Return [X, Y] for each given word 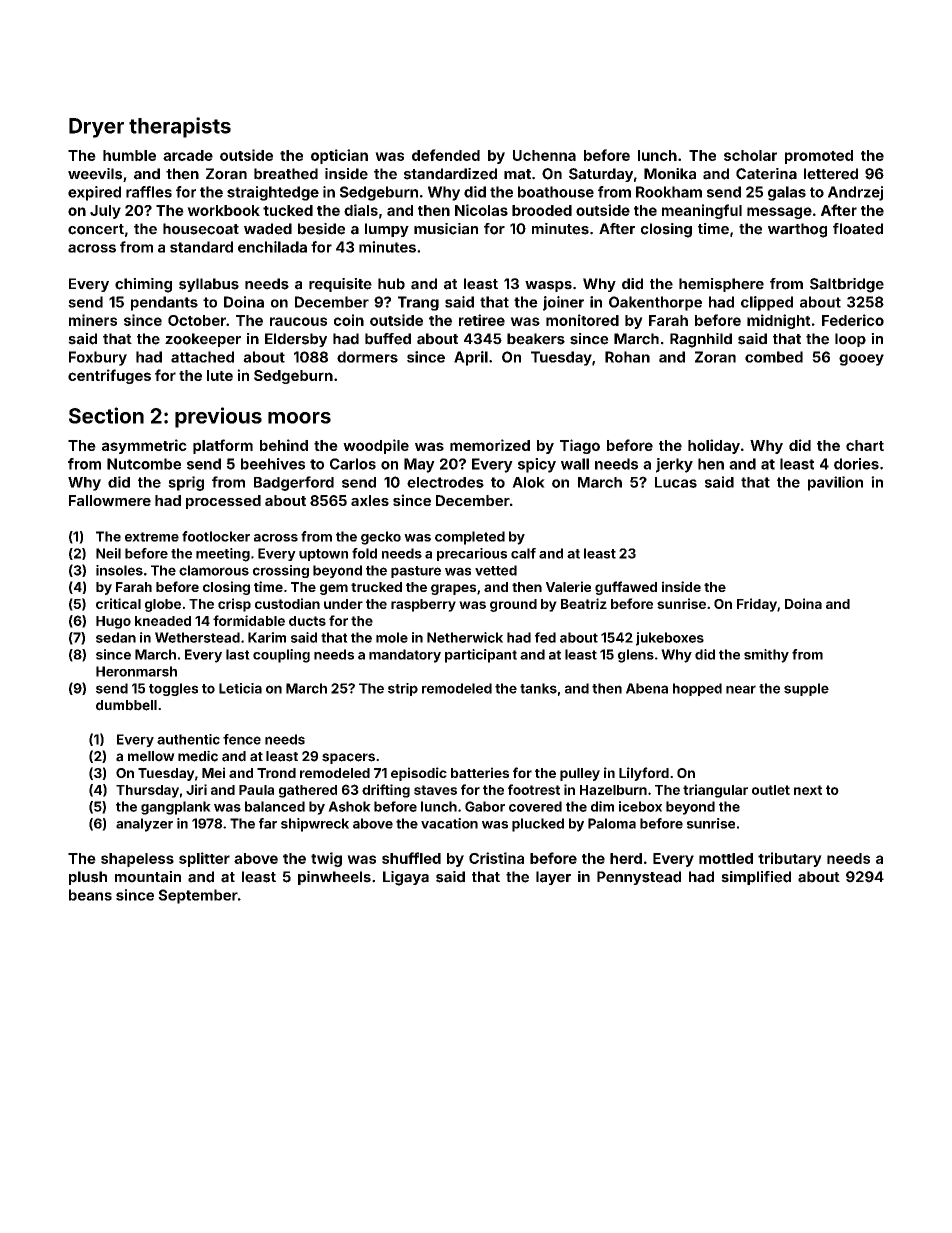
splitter [204, 859]
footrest [534, 789]
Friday [757, 605]
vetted [496, 570]
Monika [670, 174]
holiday [714, 446]
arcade [188, 155]
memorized [490, 445]
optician [339, 156]
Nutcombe [144, 464]
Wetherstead [197, 637]
